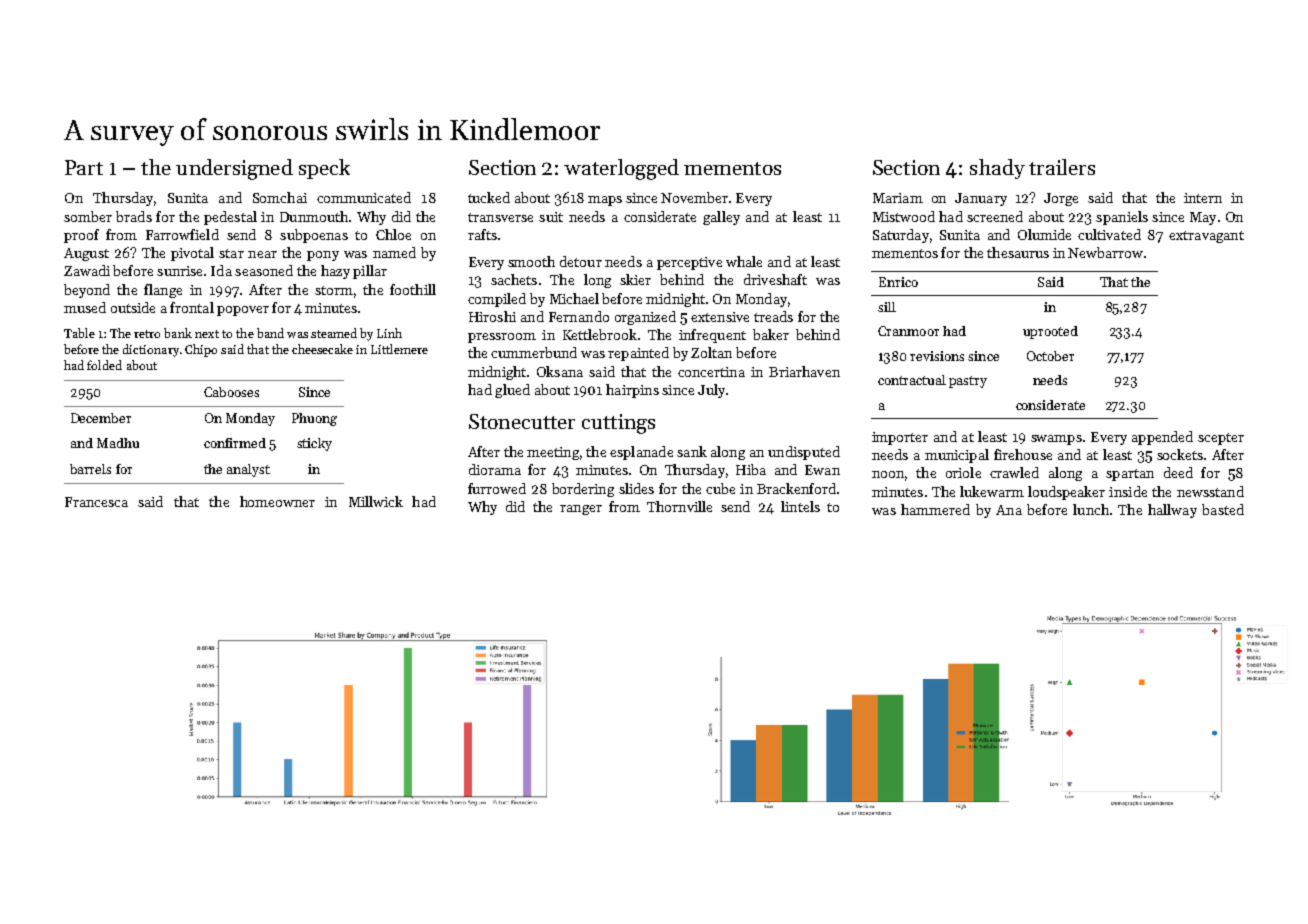 The image size is (1308, 924). Describe the element at coordinates (96, 502) in the screenshot. I see `Francesca` at that location.
